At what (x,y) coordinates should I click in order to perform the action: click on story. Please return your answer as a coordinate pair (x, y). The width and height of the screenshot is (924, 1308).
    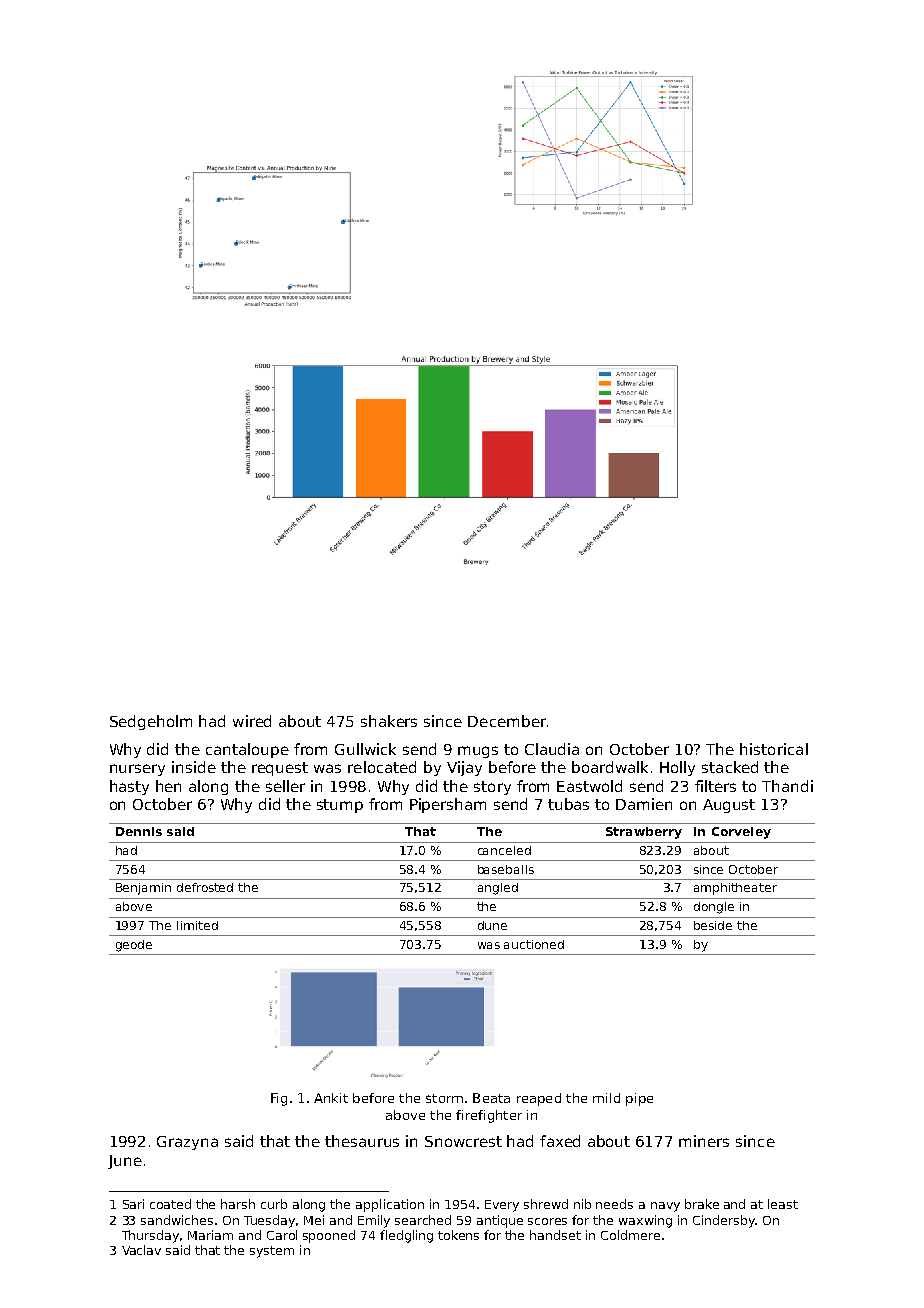
    Looking at the image, I should click on (492, 788).
